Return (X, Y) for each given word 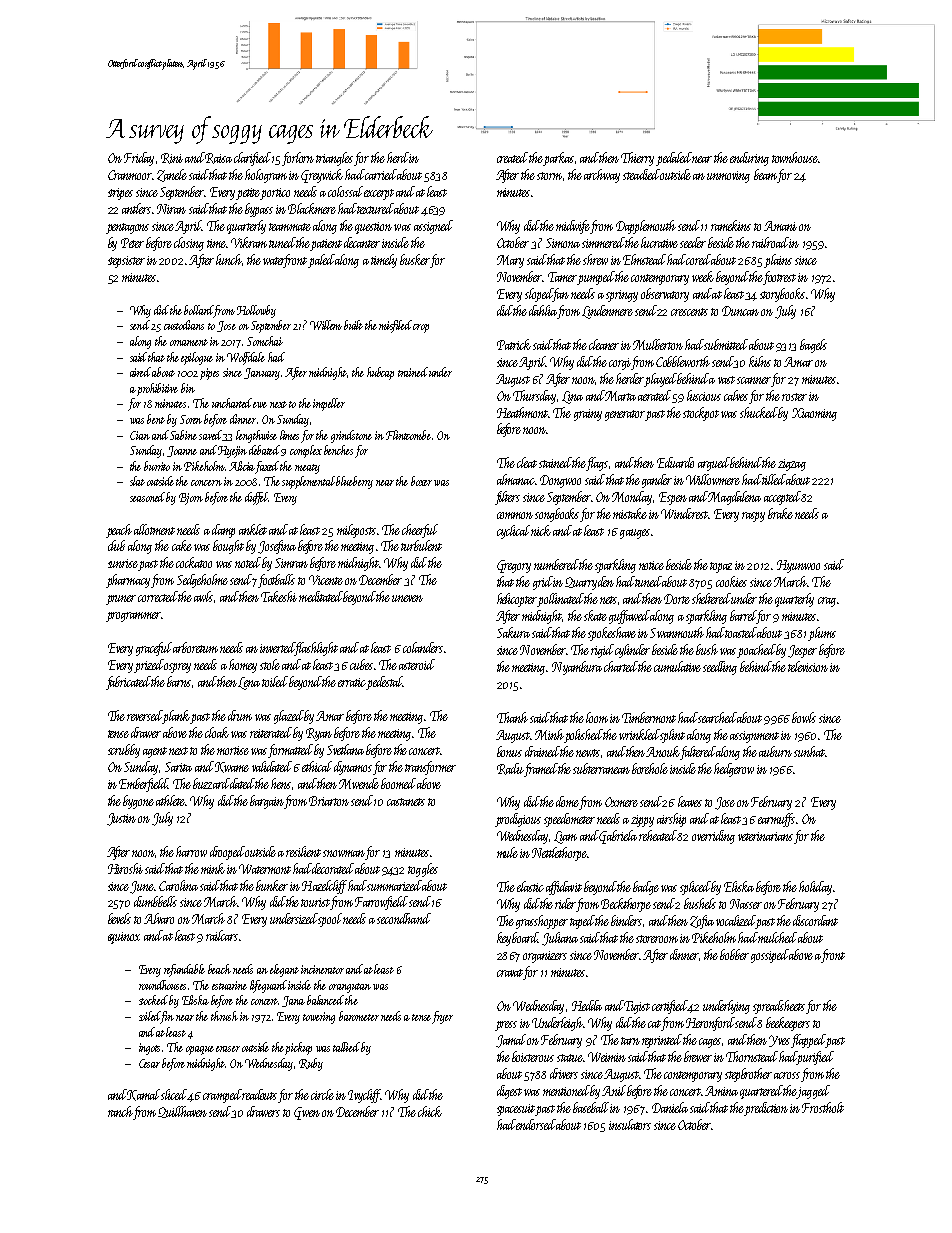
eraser (228, 1049)
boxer (421, 481)
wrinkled (639, 734)
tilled (774, 479)
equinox (124, 938)
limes (289, 435)
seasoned (148, 497)
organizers (545, 957)
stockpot (701, 414)
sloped (539, 295)
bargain (267, 802)
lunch (229, 259)
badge (646, 888)
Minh (549, 734)
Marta (620, 396)
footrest (779, 278)
